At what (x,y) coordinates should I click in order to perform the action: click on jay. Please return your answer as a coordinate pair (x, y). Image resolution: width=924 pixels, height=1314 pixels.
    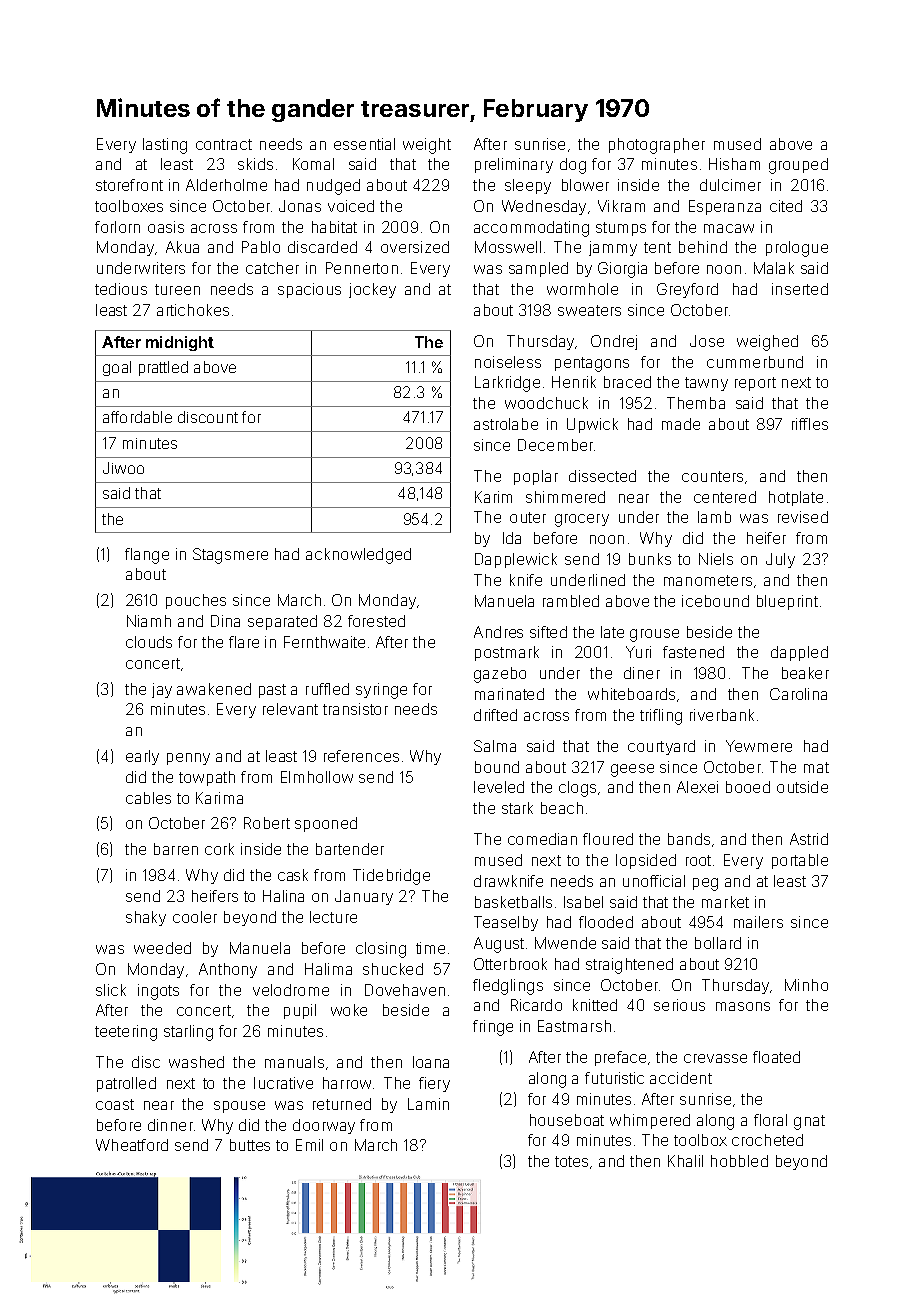
    Looking at the image, I should click on (162, 690).
